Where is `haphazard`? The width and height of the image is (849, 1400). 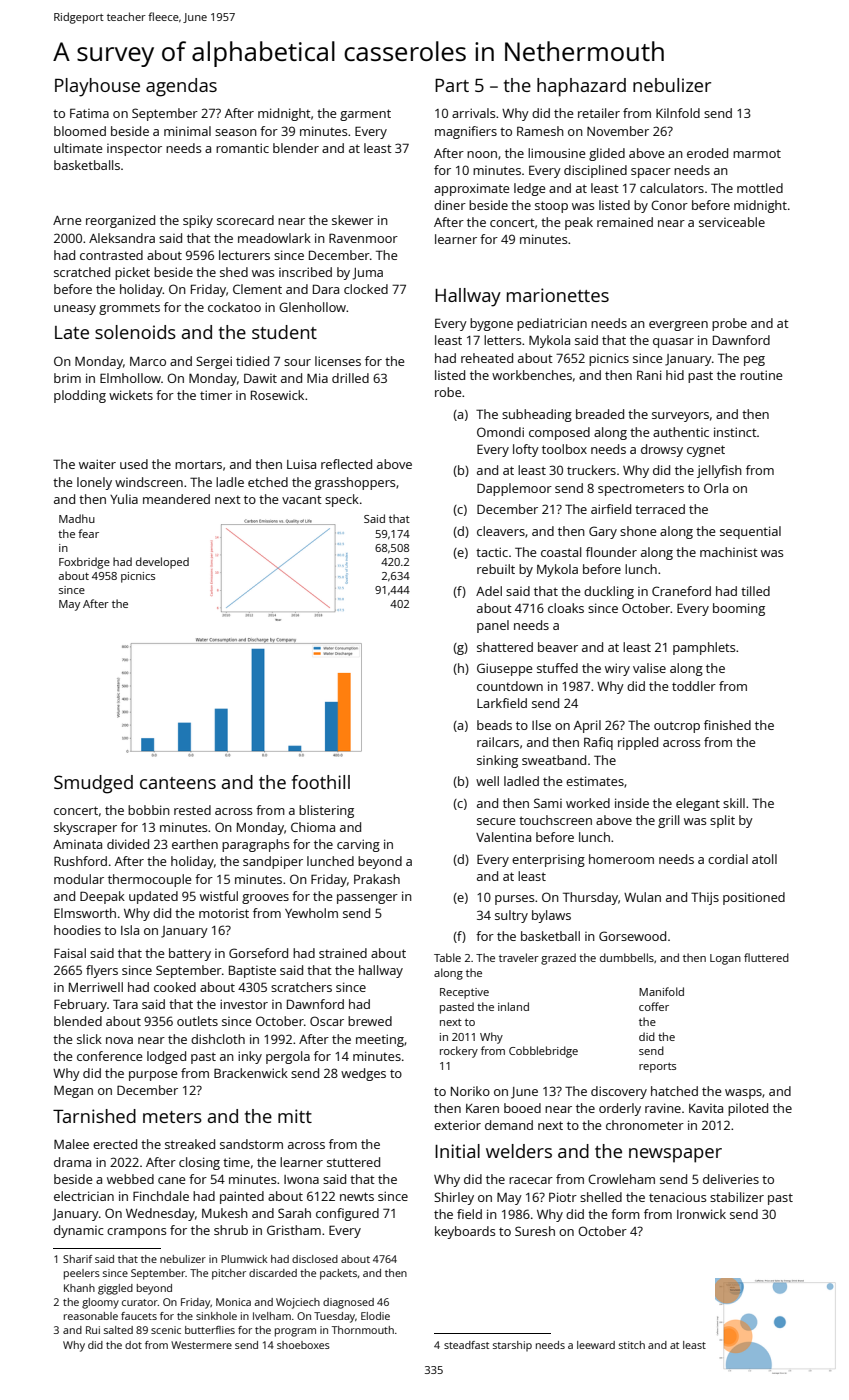
haphazard is located at coordinates (581, 87).
